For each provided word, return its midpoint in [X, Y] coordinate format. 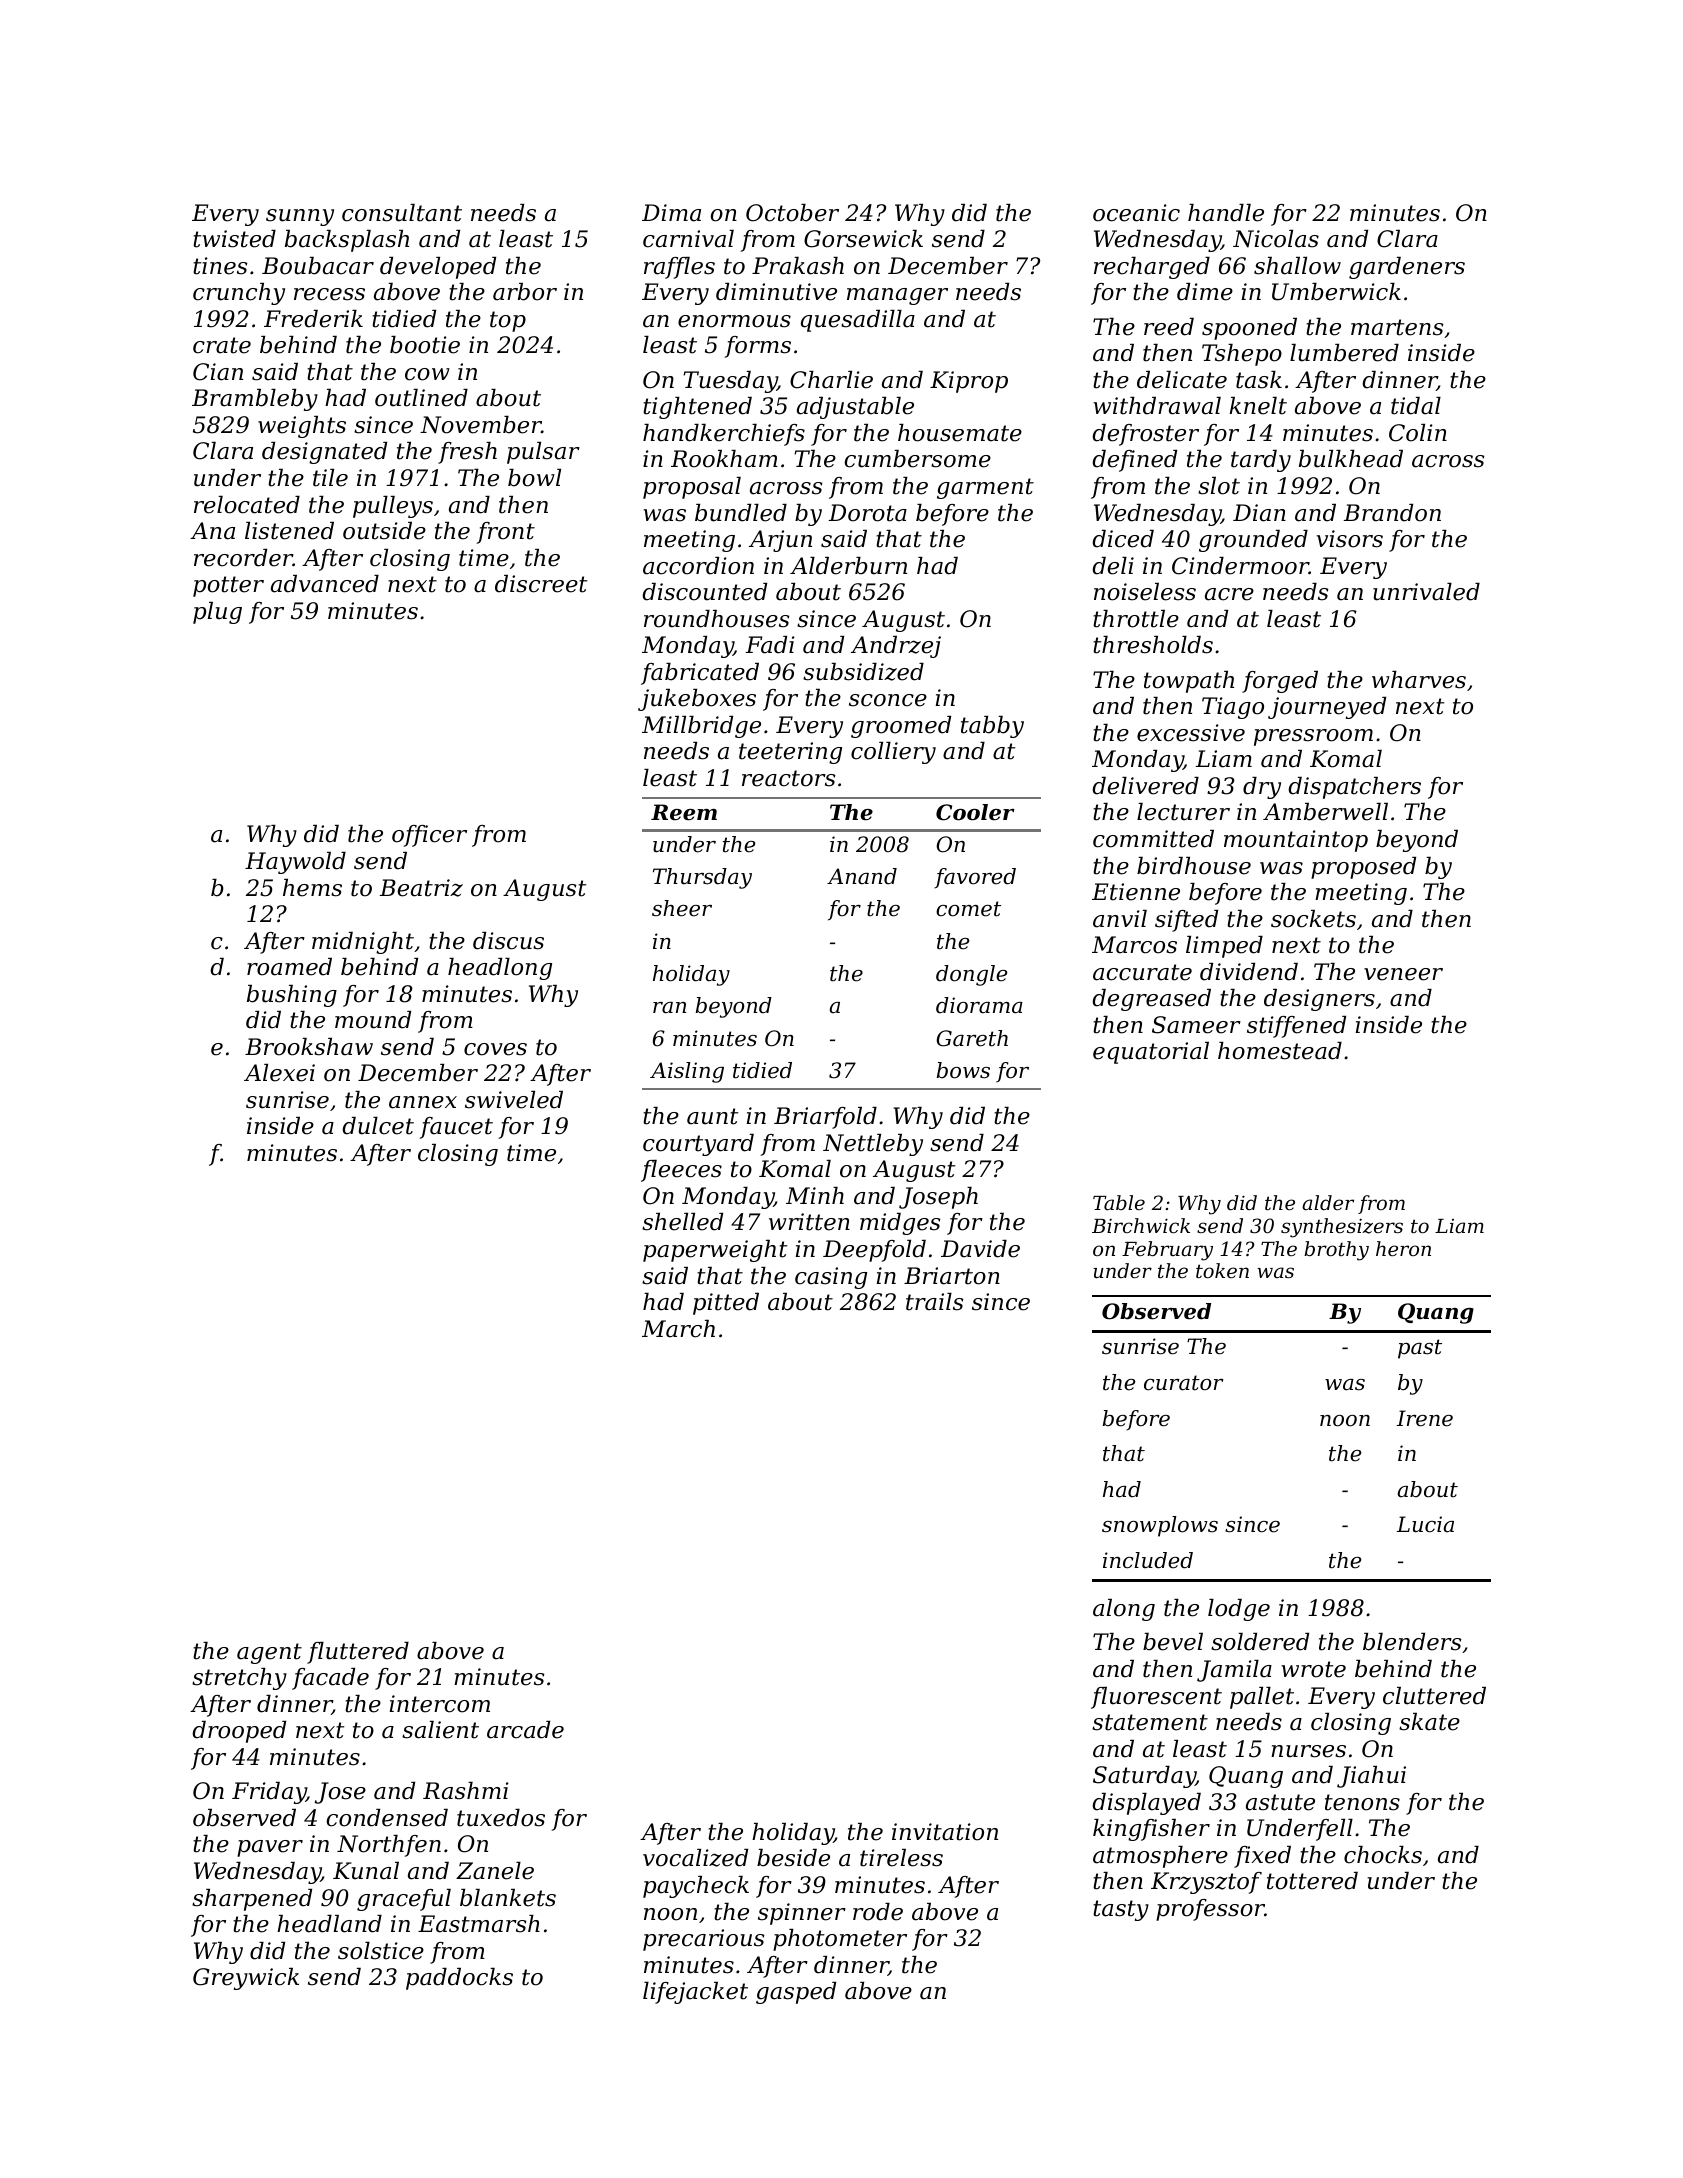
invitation [945, 1832]
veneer [1403, 974]
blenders [1412, 1642]
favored [975, 878]
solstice [381, 1951]
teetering [790, 753]
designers [1319, 1000]
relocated [247, 505]
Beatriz [421, 888]
